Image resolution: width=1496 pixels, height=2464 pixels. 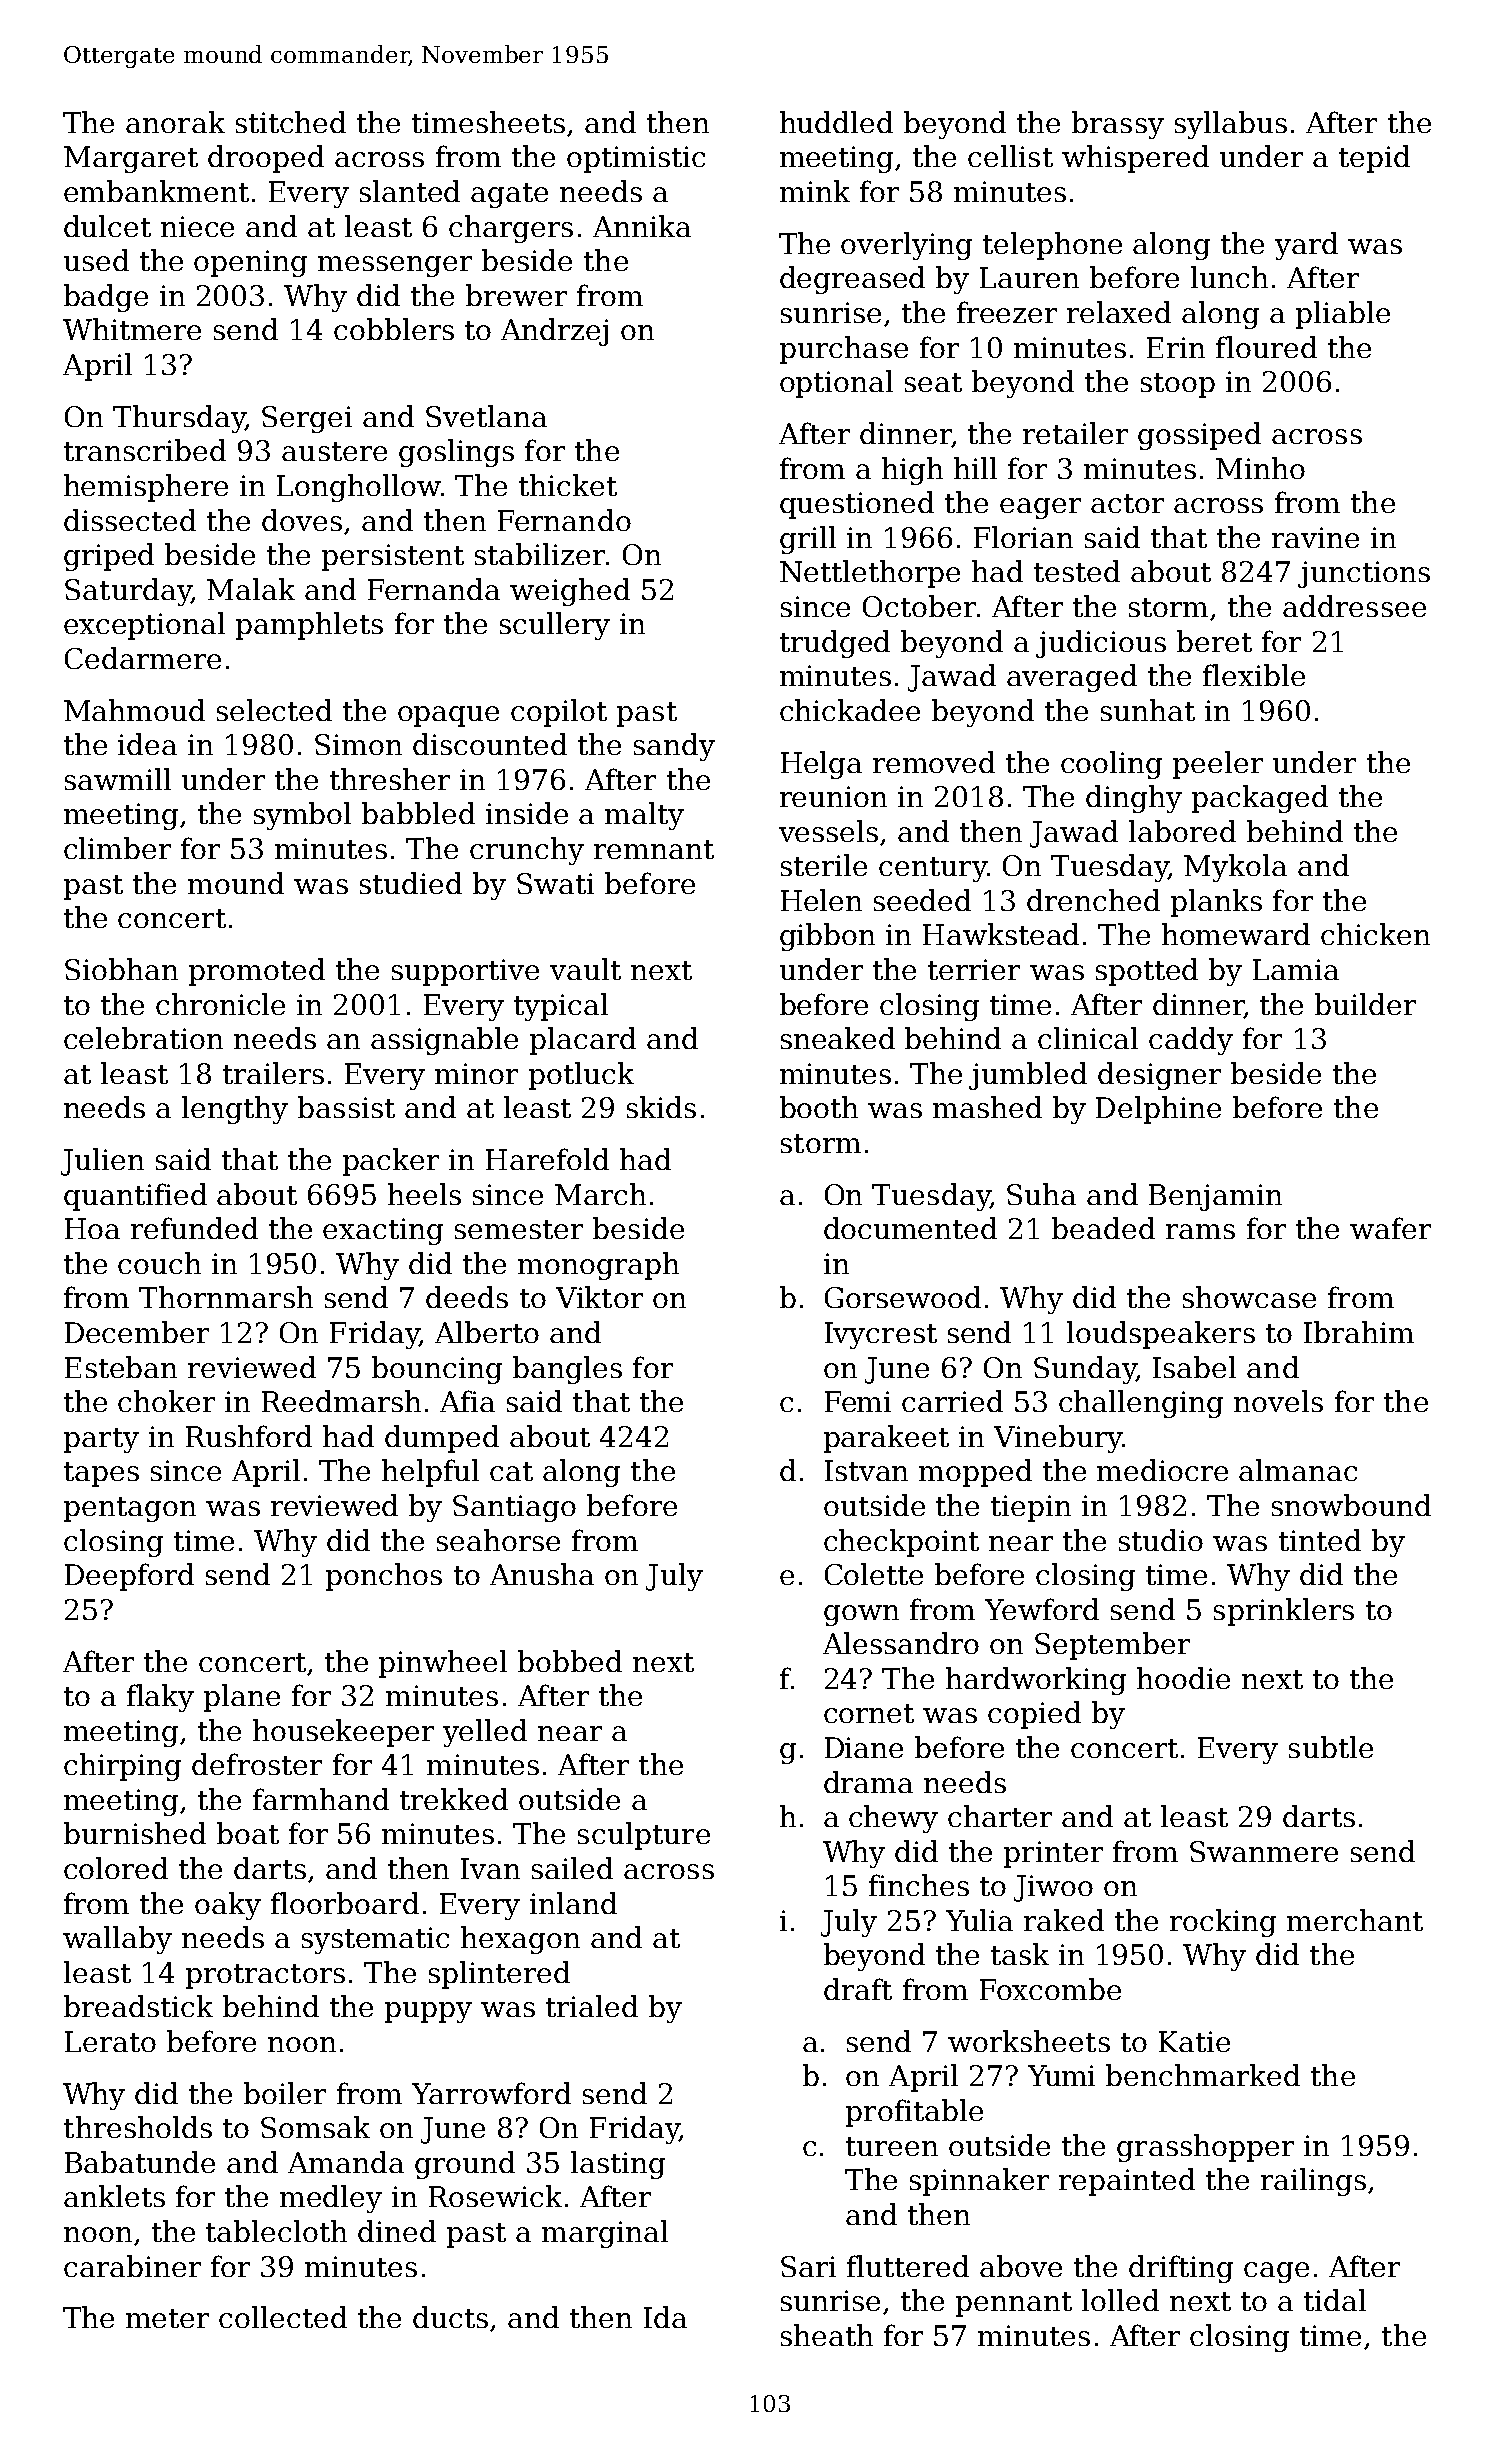 I want to click on caddy, so click(x=1191, y=1041).
